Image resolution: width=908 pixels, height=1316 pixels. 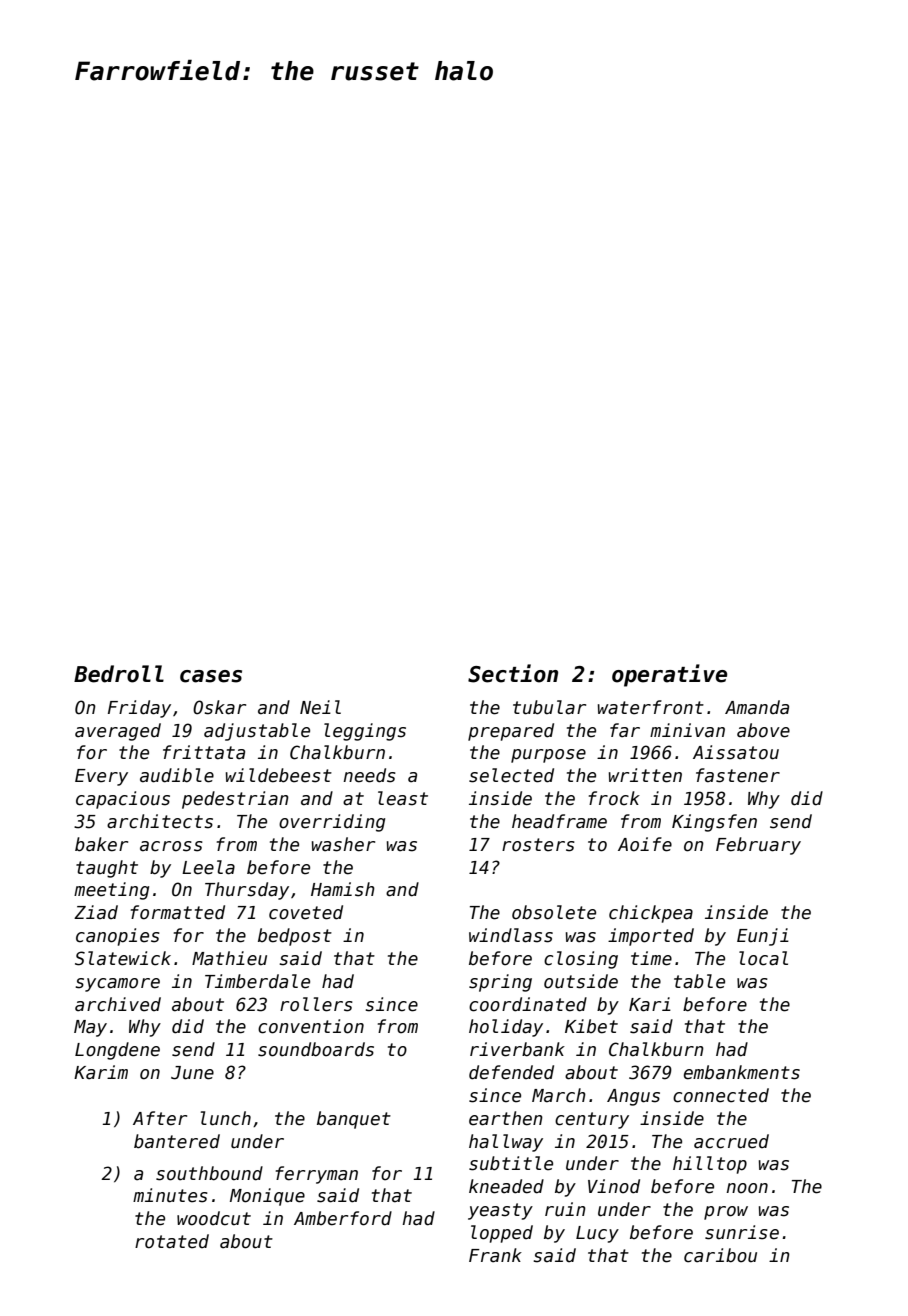 I want to click on cases, so click(x=211, y=676).
